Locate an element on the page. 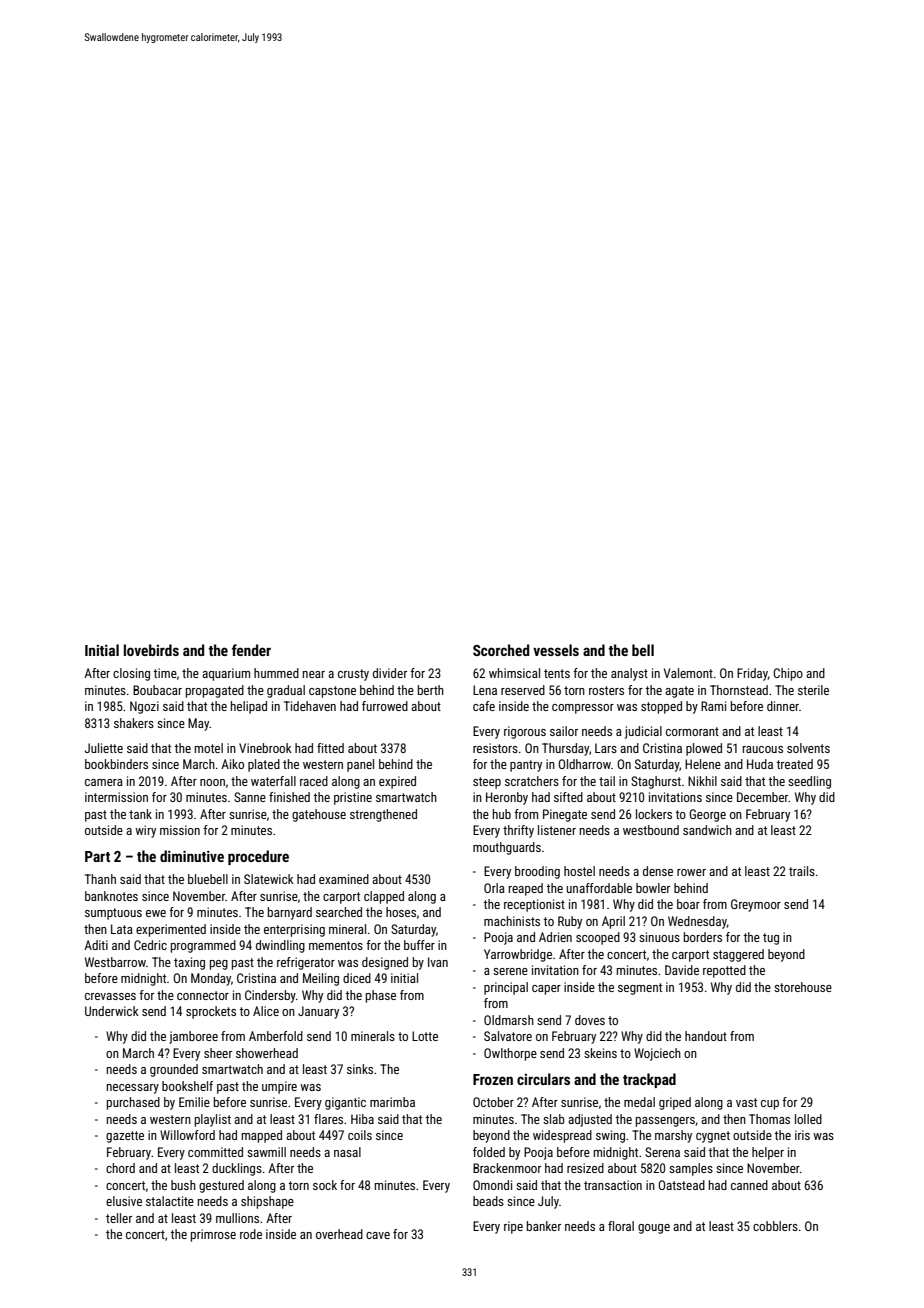 This image has height=1308, width=924. closing is located at coordinates (131, 674).
